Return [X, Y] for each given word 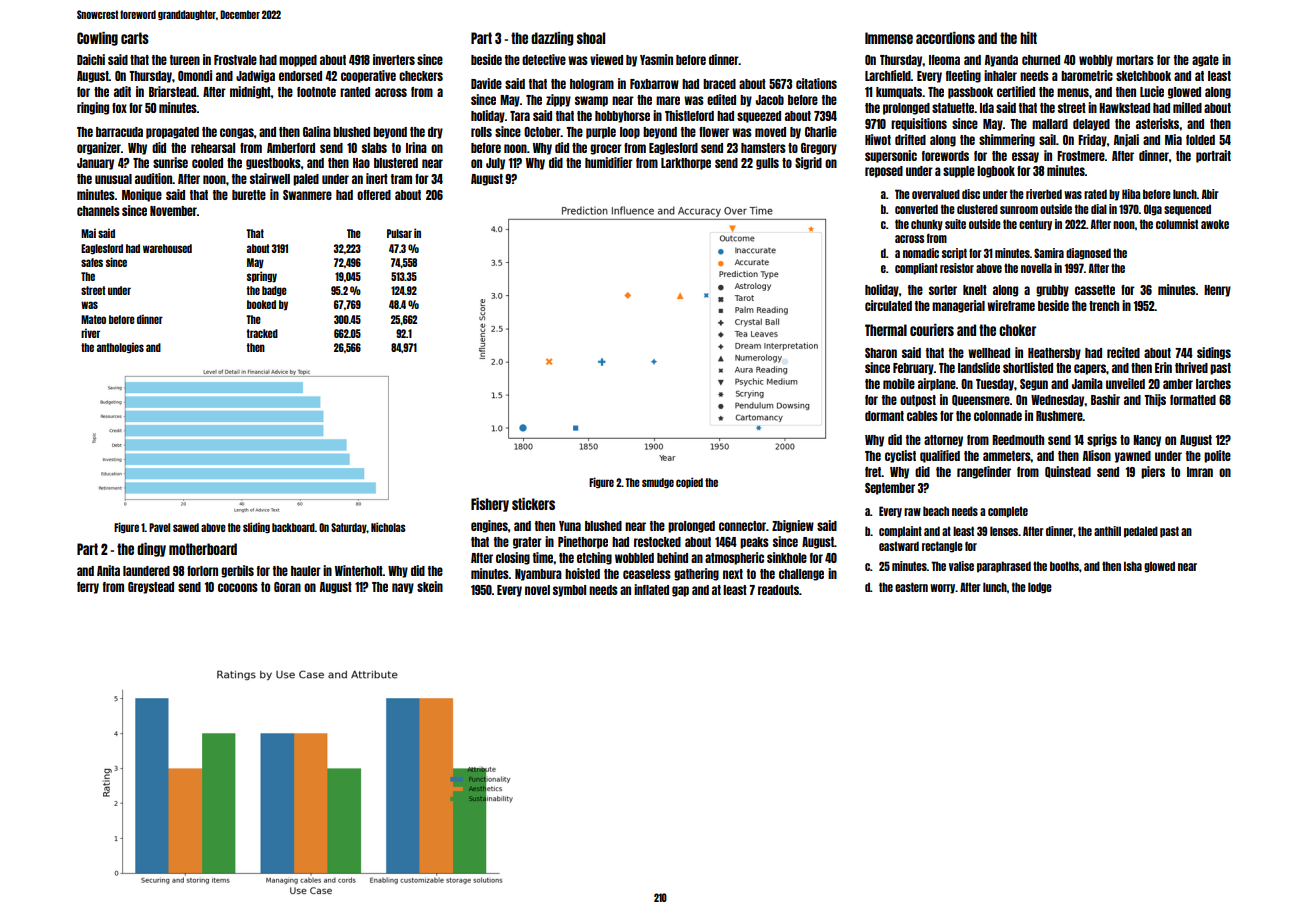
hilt [1028, 38]
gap [680, 591]
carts [135, 38]
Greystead [151, 588]
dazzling [552, 39]
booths [1064, 566]
